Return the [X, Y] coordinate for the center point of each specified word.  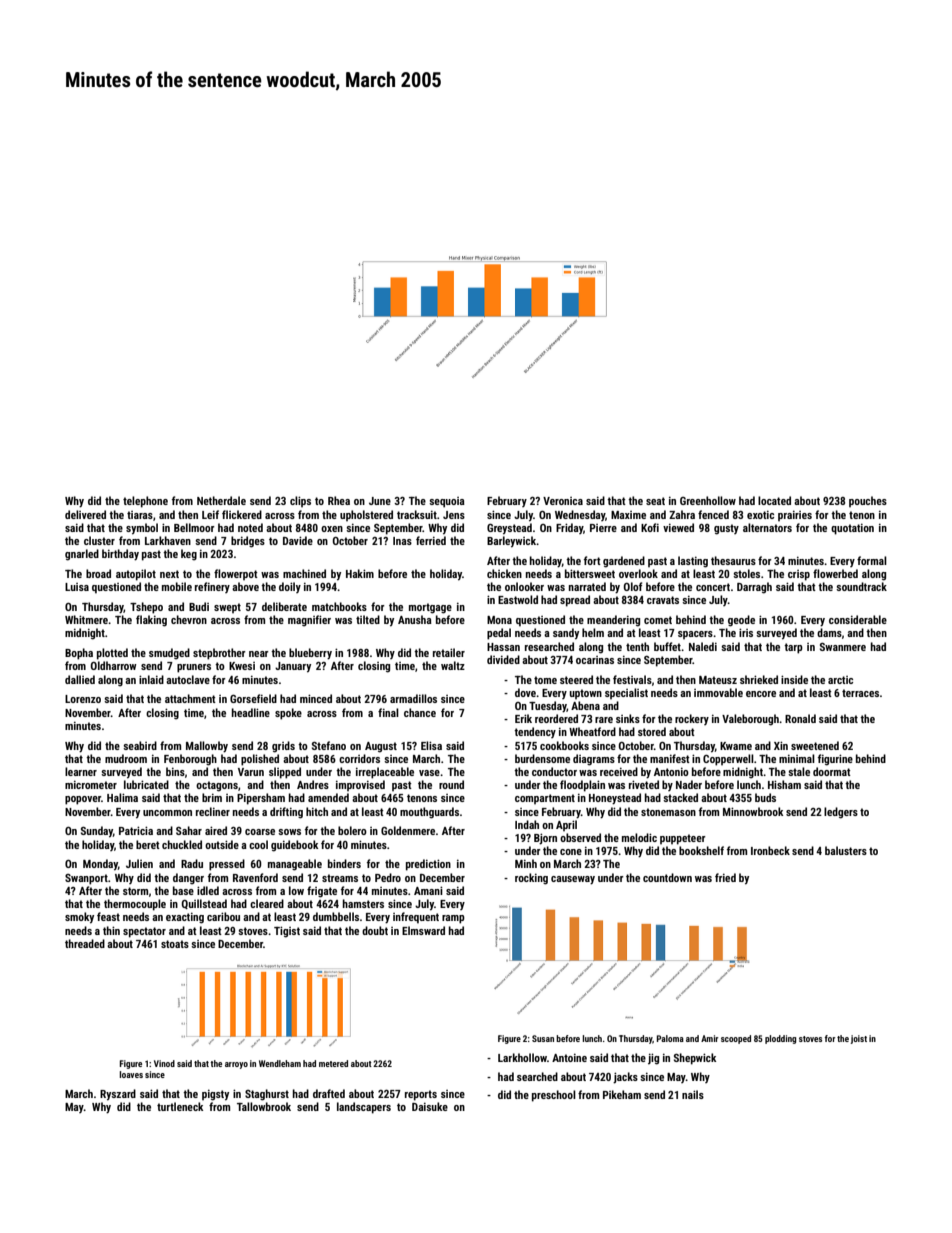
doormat [832, 771]
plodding [780, 1039]
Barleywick [512, 542]
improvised [360, 785]
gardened [624, 562]
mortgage [430, 608]
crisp [799, 575]
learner [81, 771]
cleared [267, 903]
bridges [248, 542]
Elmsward [423, 930]
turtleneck [180, 1106]
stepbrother [219, 654]
